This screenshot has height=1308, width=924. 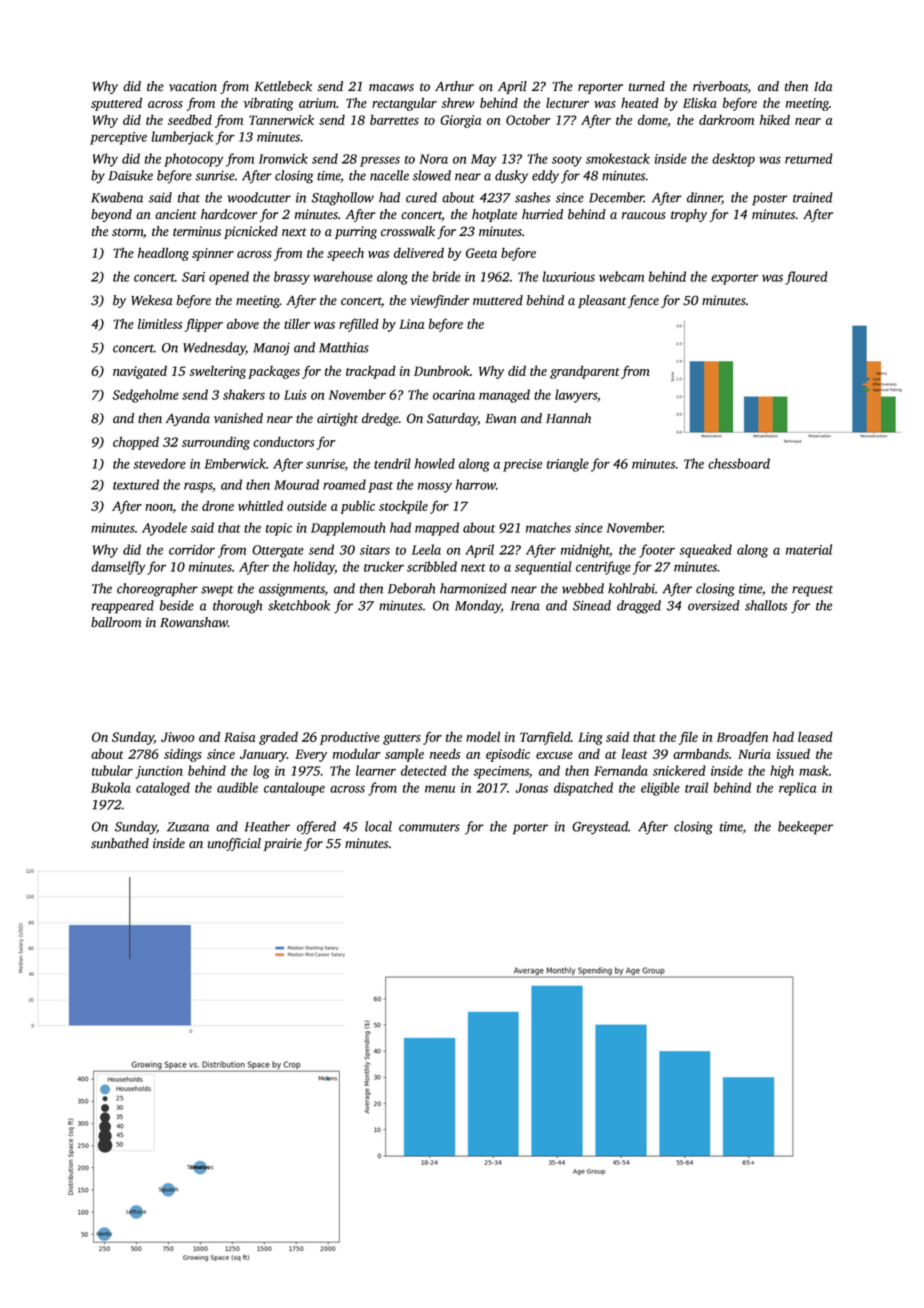 What do you see at coordinates (378, 826) in the screenshot?
I see `local` at bounding box center [378, 826].
